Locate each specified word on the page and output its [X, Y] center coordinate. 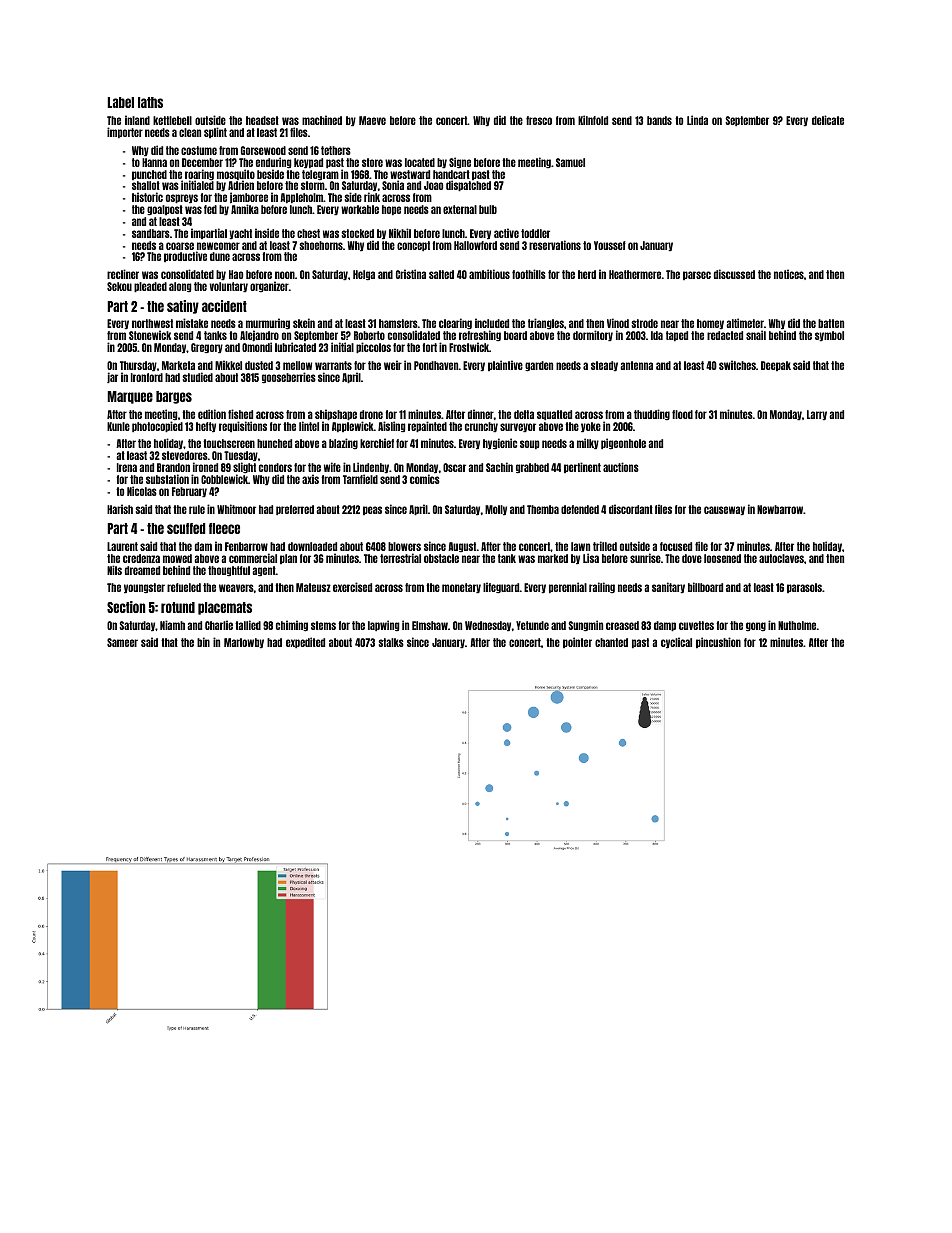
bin [203, 642]
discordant [631, 509]
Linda [697, 120]
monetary [461, 588]
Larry [817, 415]
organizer [269, 286]
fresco [539, 120]
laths [150, 102]
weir [393, 365]
